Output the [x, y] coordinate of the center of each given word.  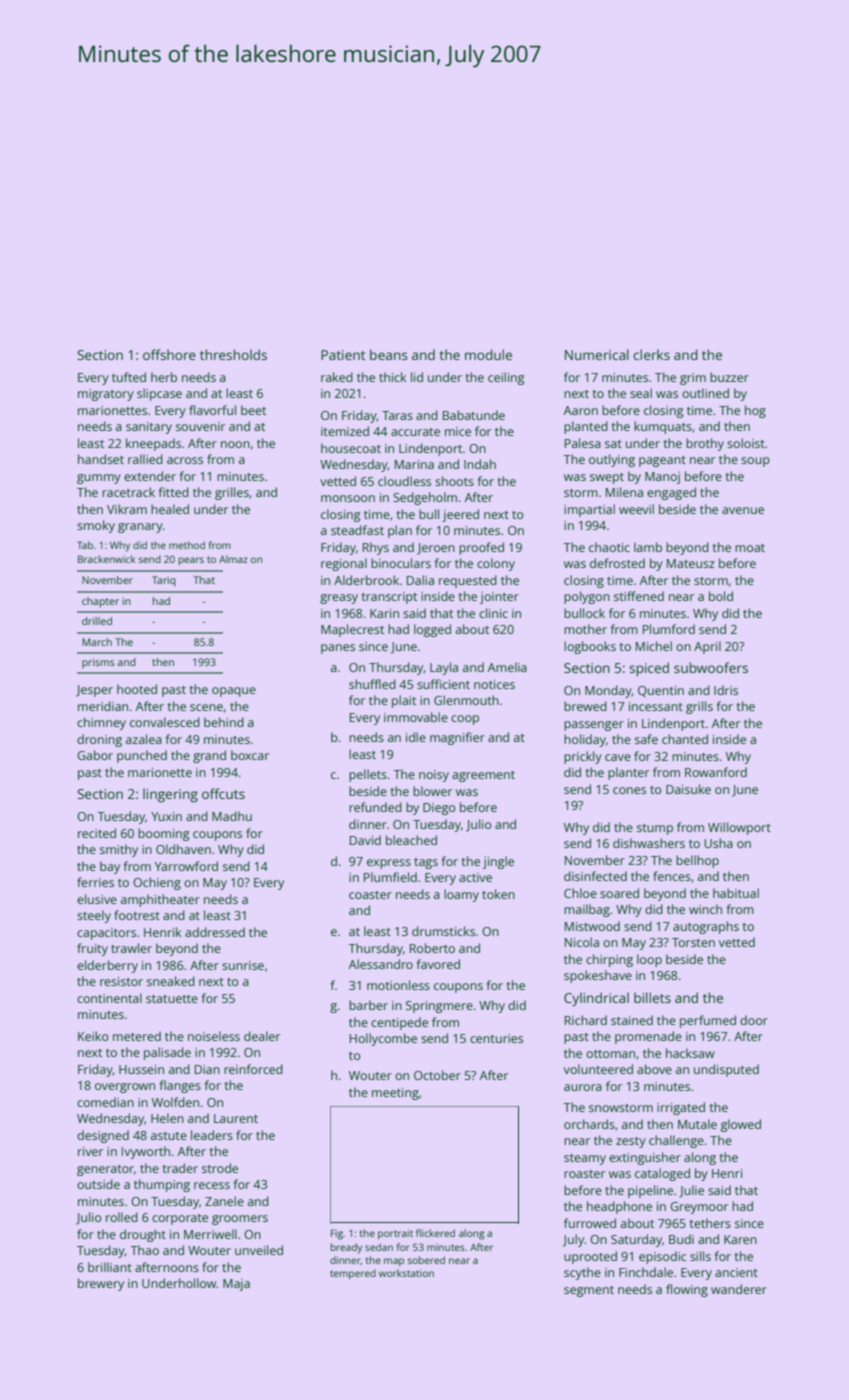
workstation [406, 1273]
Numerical [597, 354]
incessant [656, 706]
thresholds [233, 354]
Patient [343, 355]
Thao [144, 1250]
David [365, 840]
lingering [170, 795]
